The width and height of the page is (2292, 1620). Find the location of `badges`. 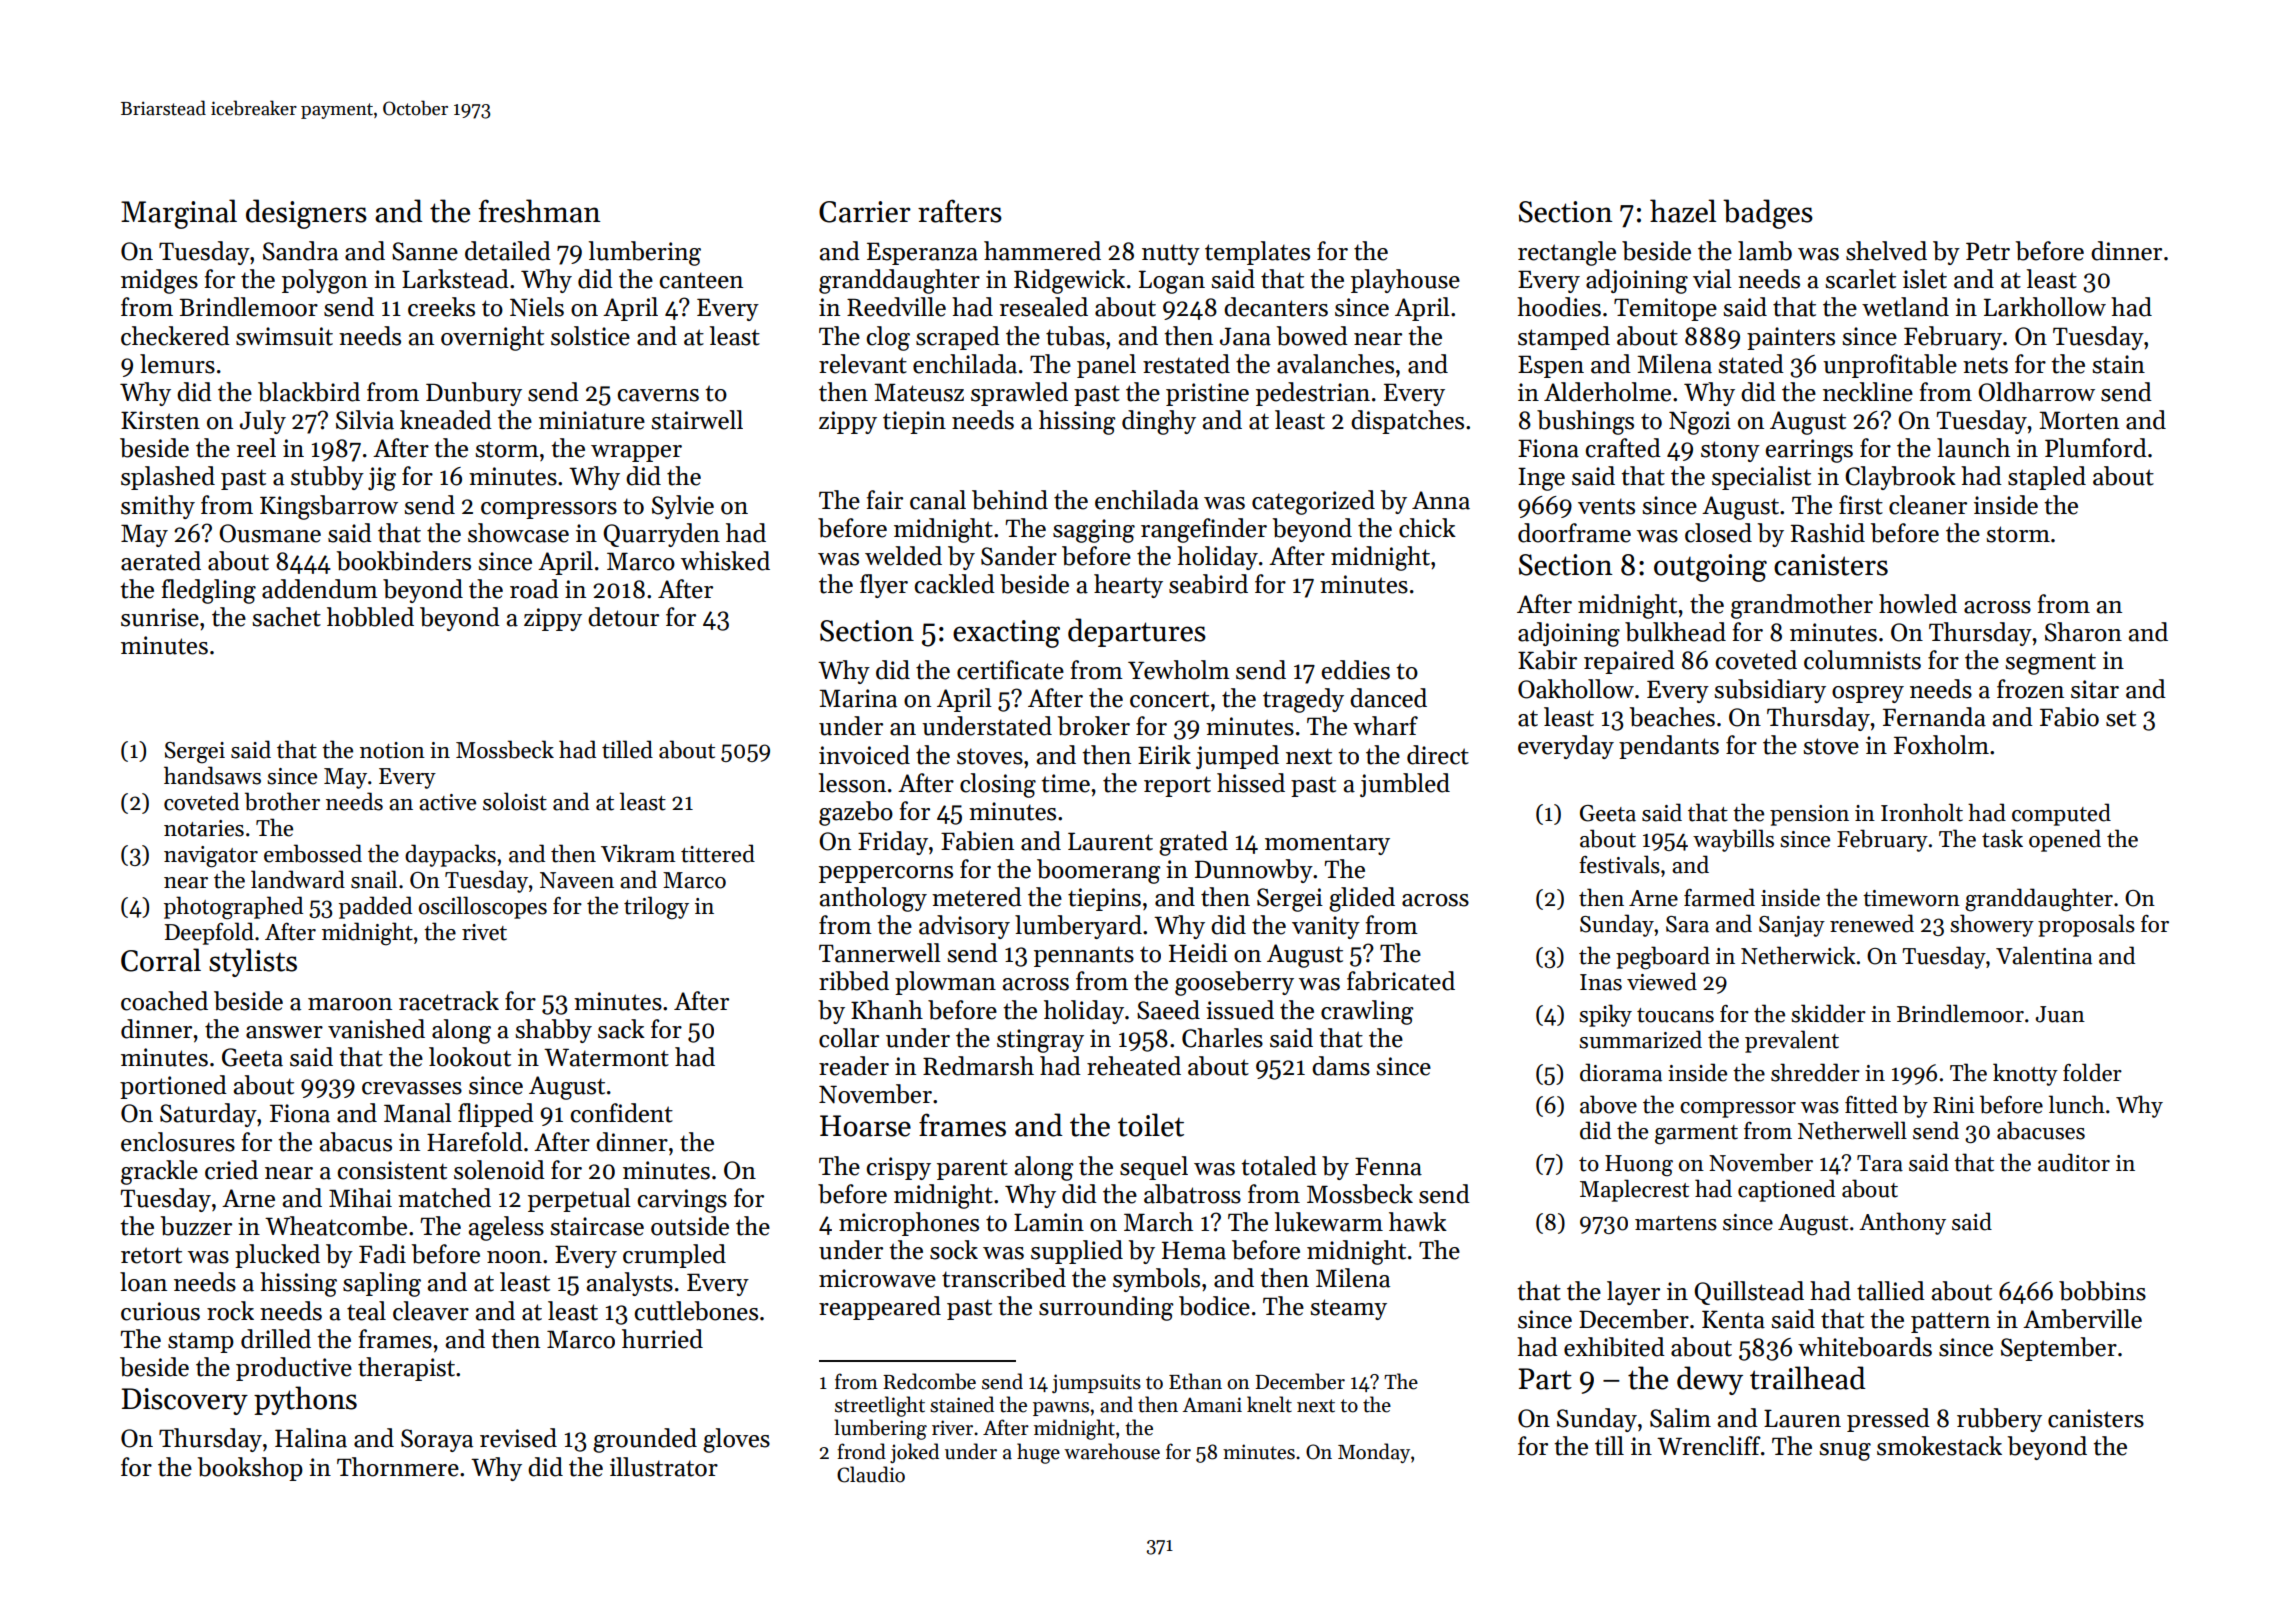

badges is located at coordinates (1768, 214).
